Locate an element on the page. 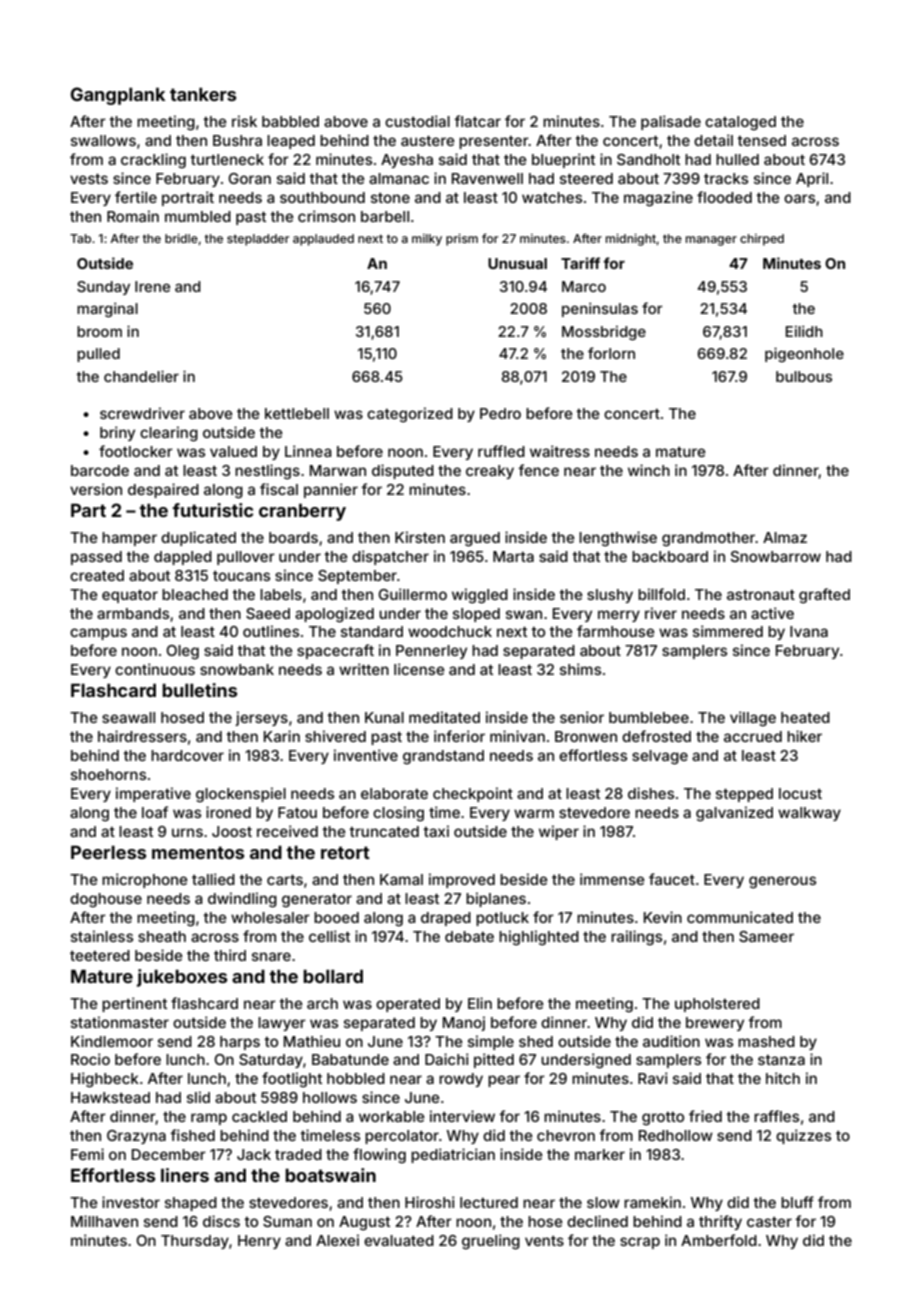  liners is located at coordinates (185, 1175).
